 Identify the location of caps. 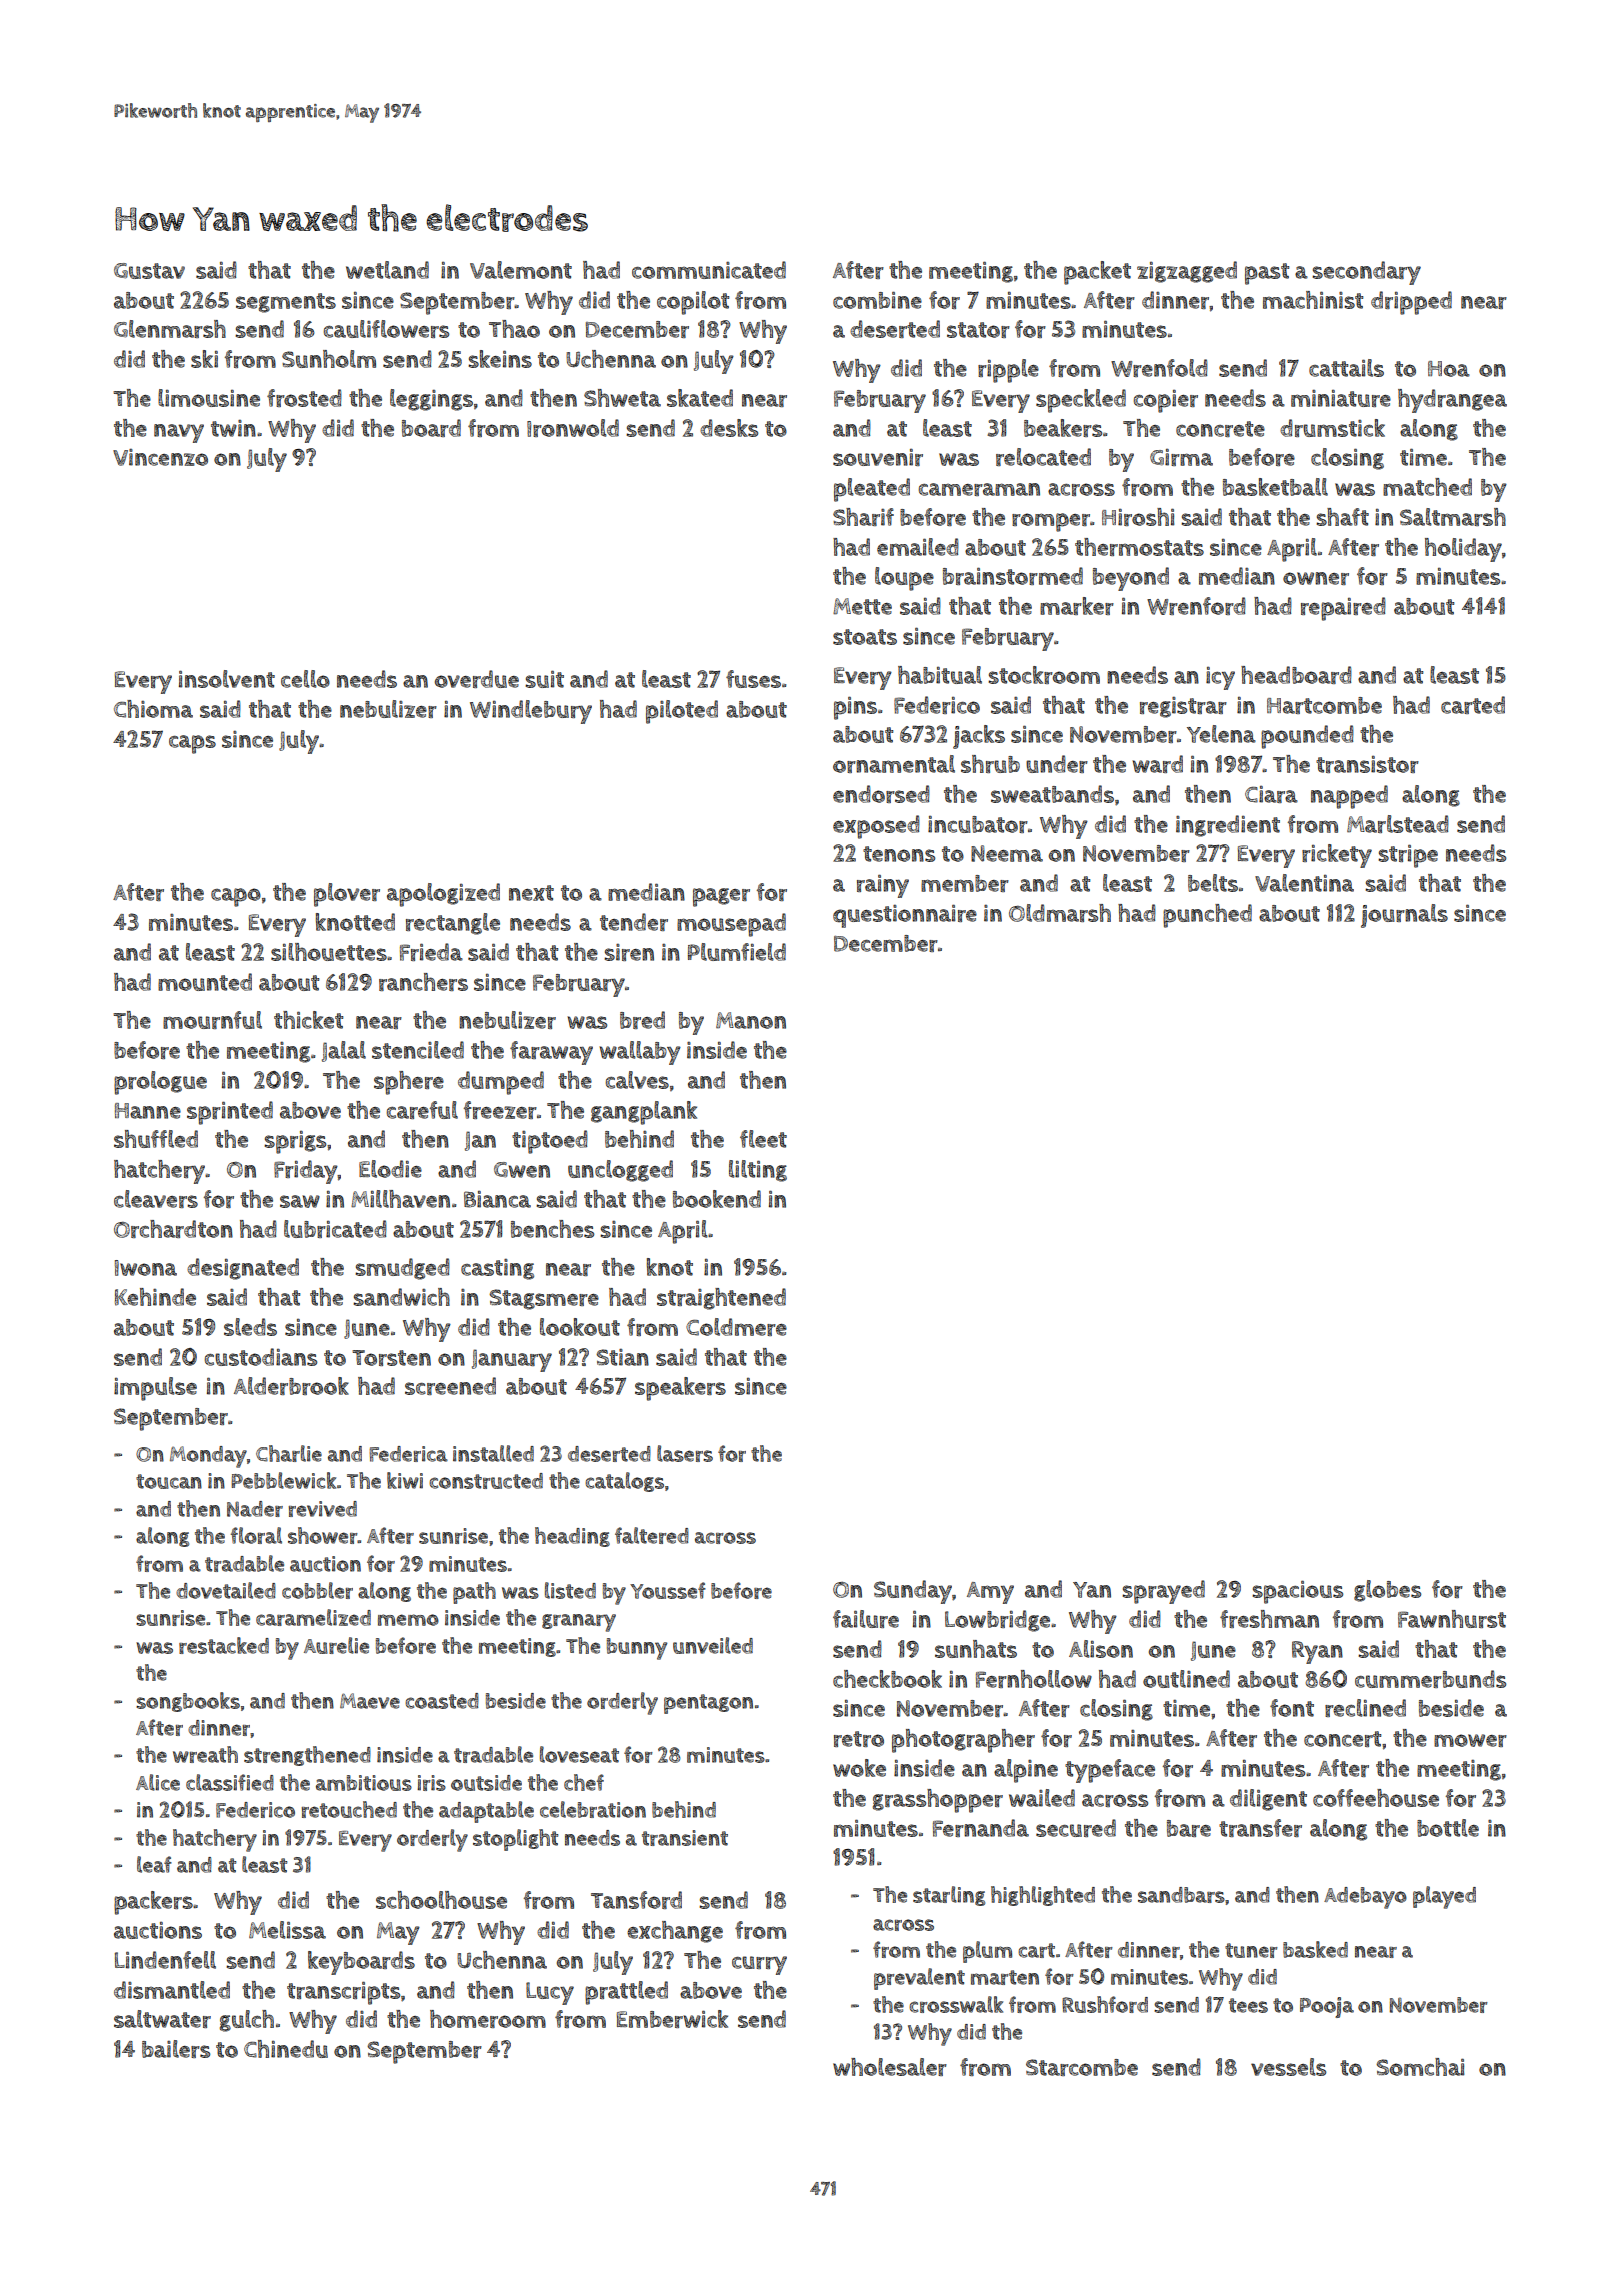
(192, 744).
